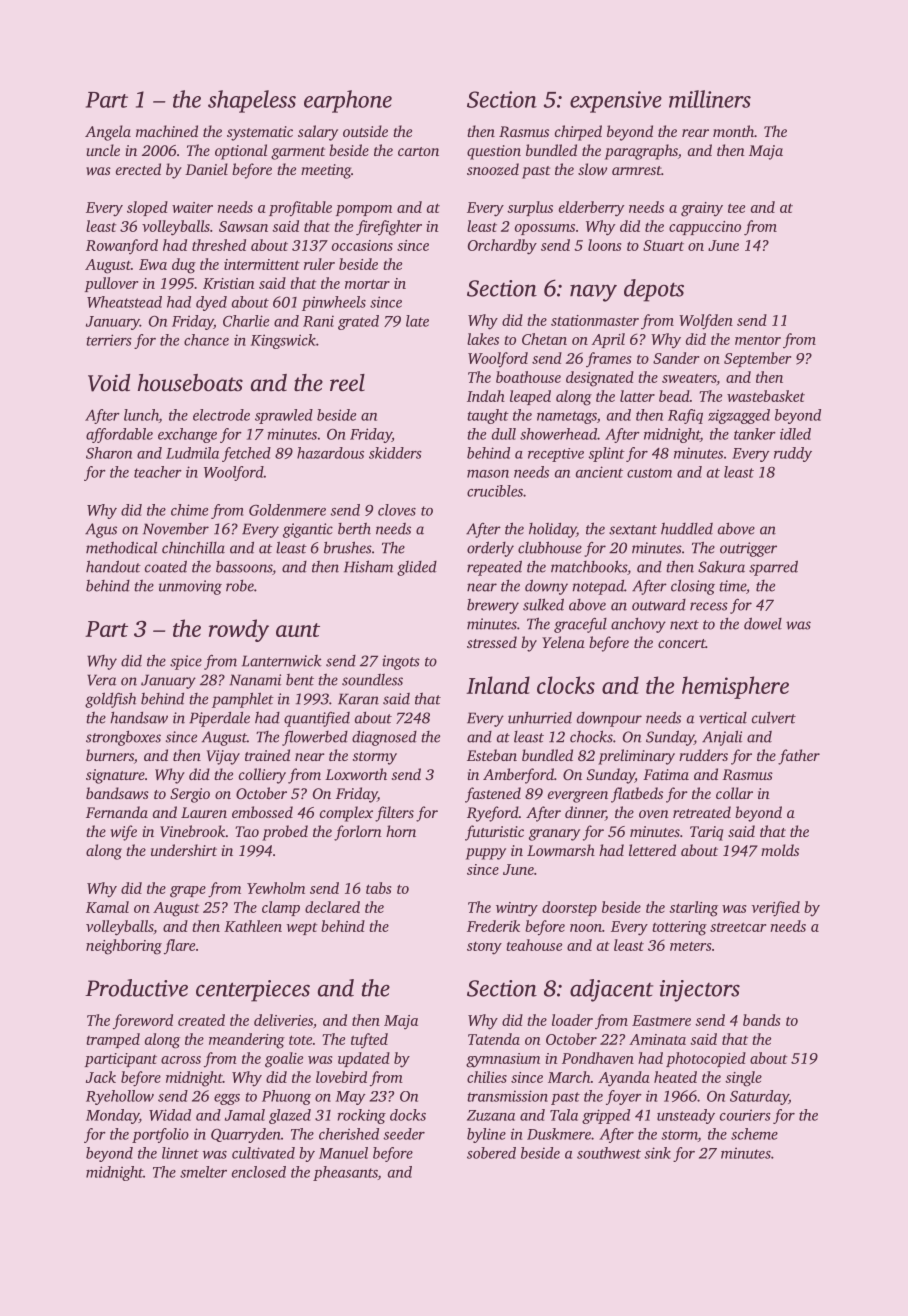 The width and height of the screenshot is (908, 1316). I want to click on outward, so click(659, 605).
